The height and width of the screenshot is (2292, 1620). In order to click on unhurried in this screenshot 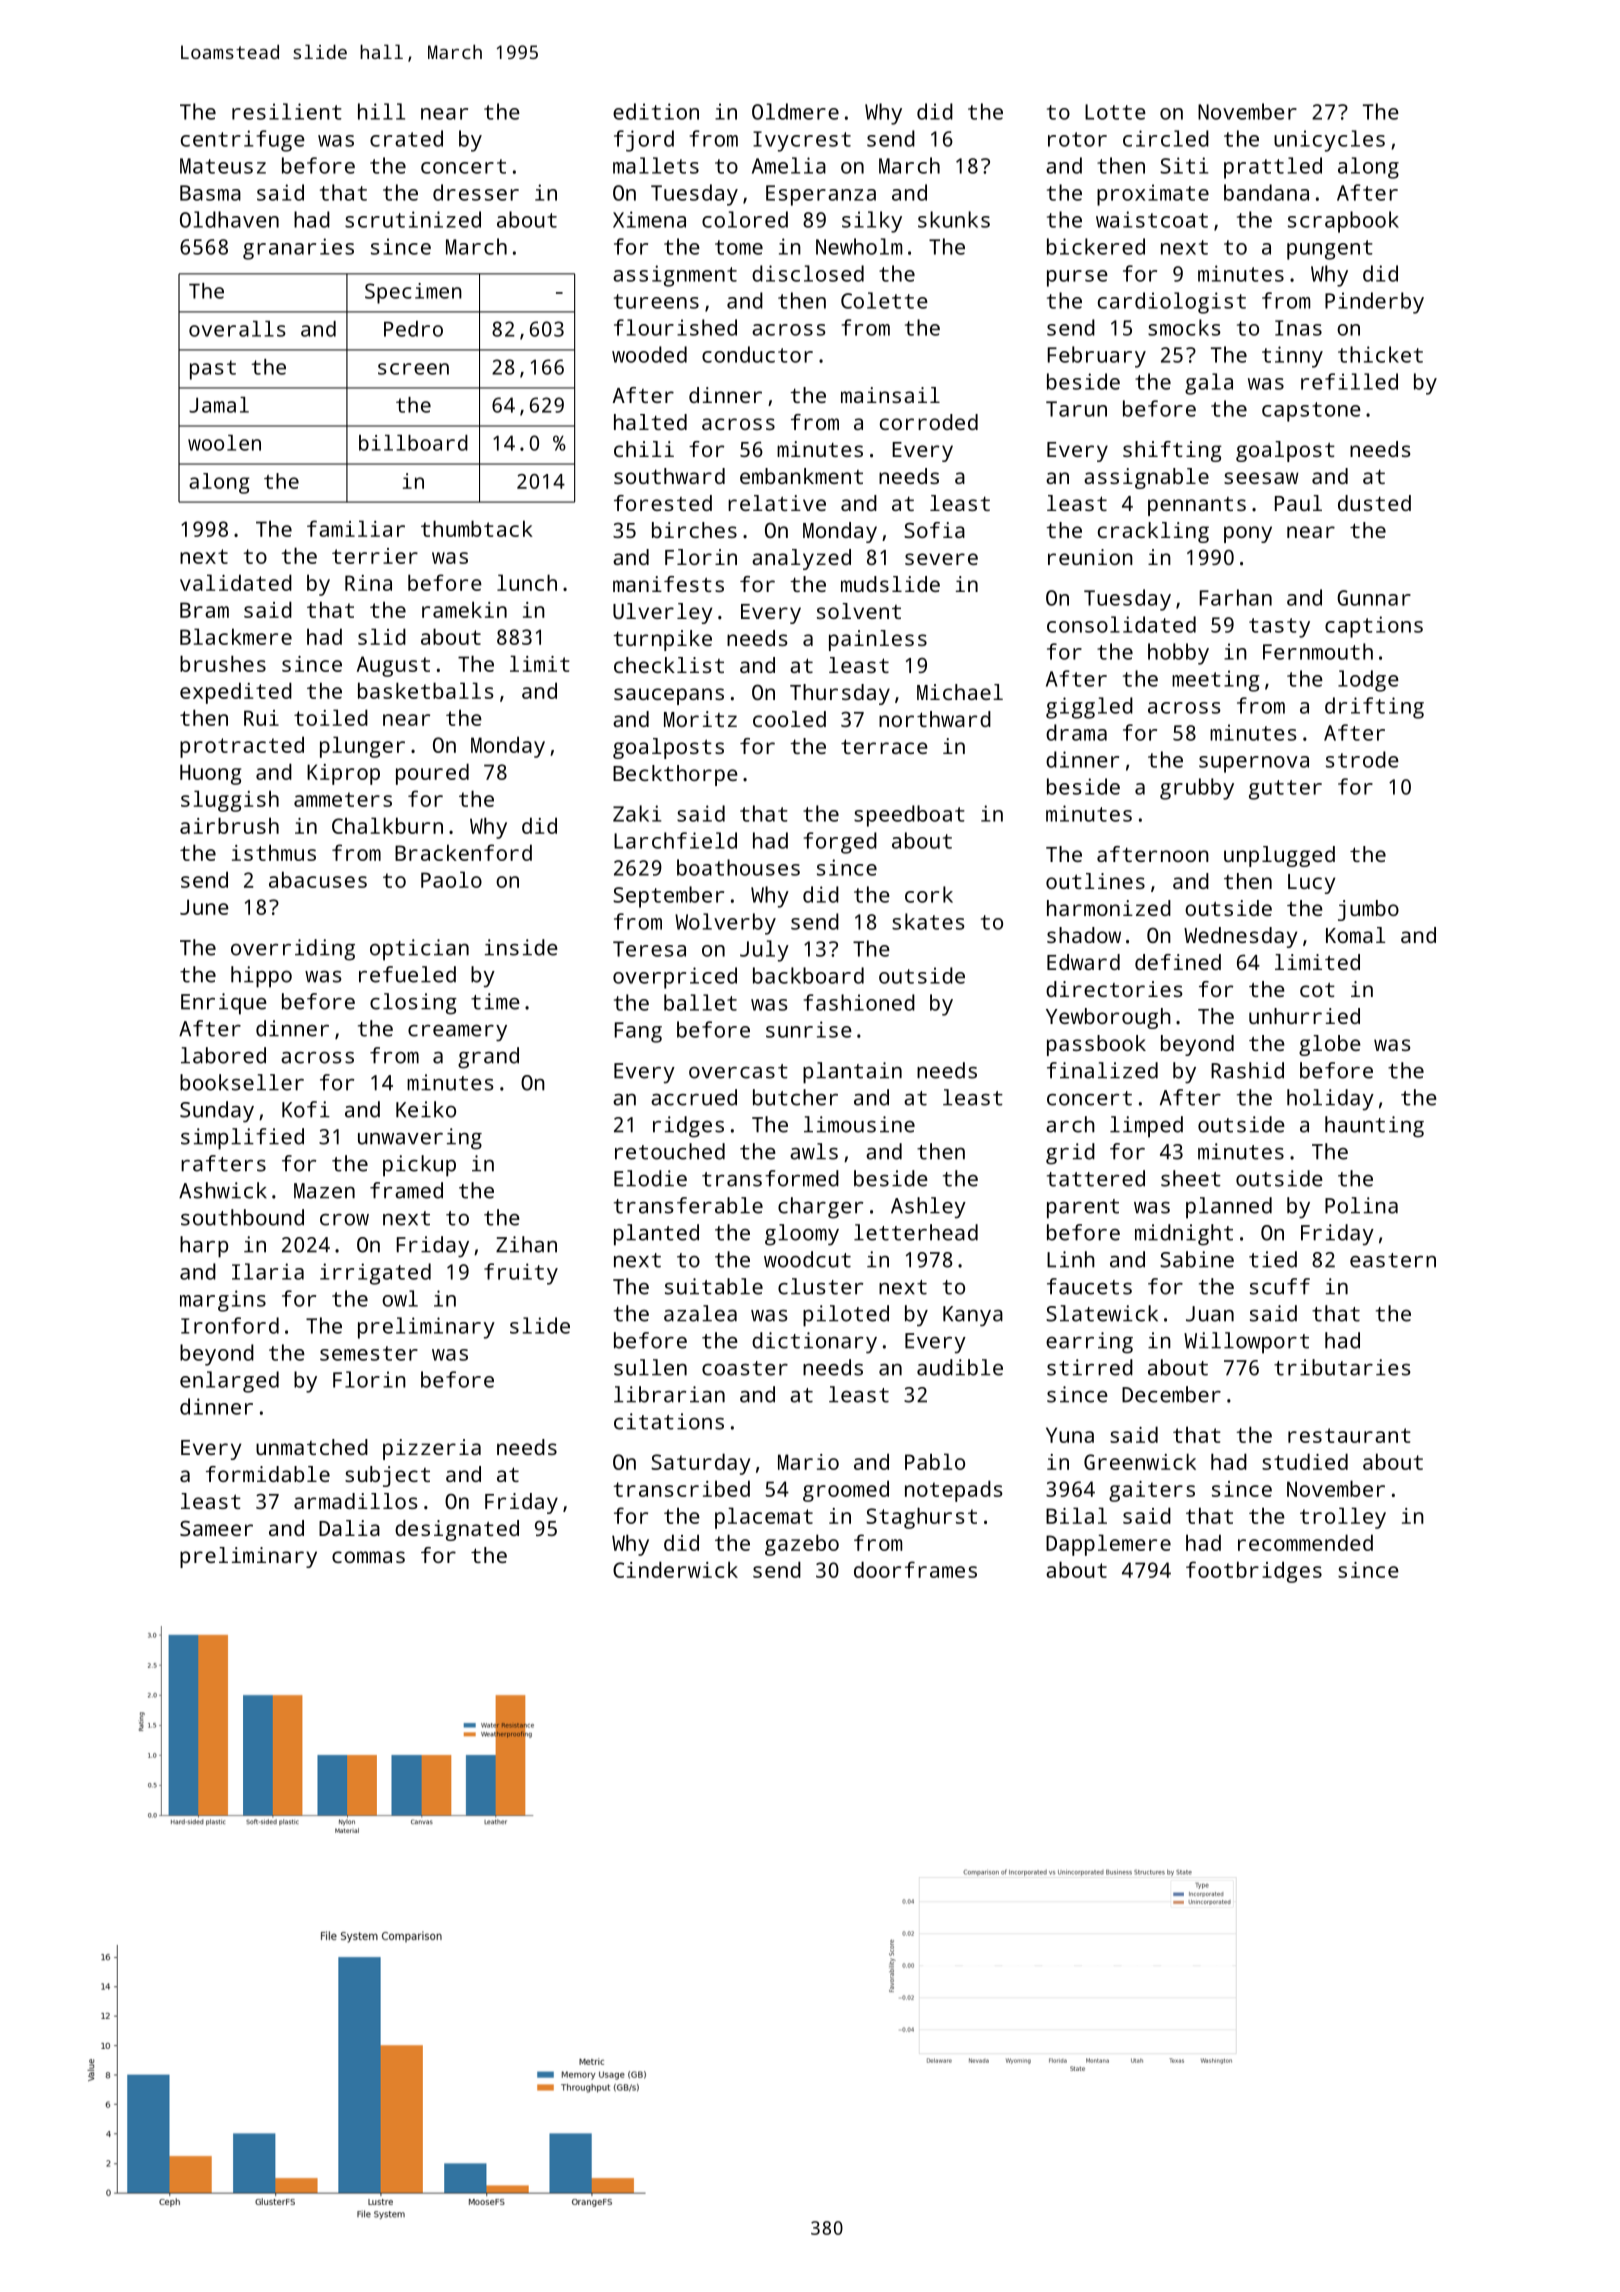, I will do `click(1304, 1016)`.
